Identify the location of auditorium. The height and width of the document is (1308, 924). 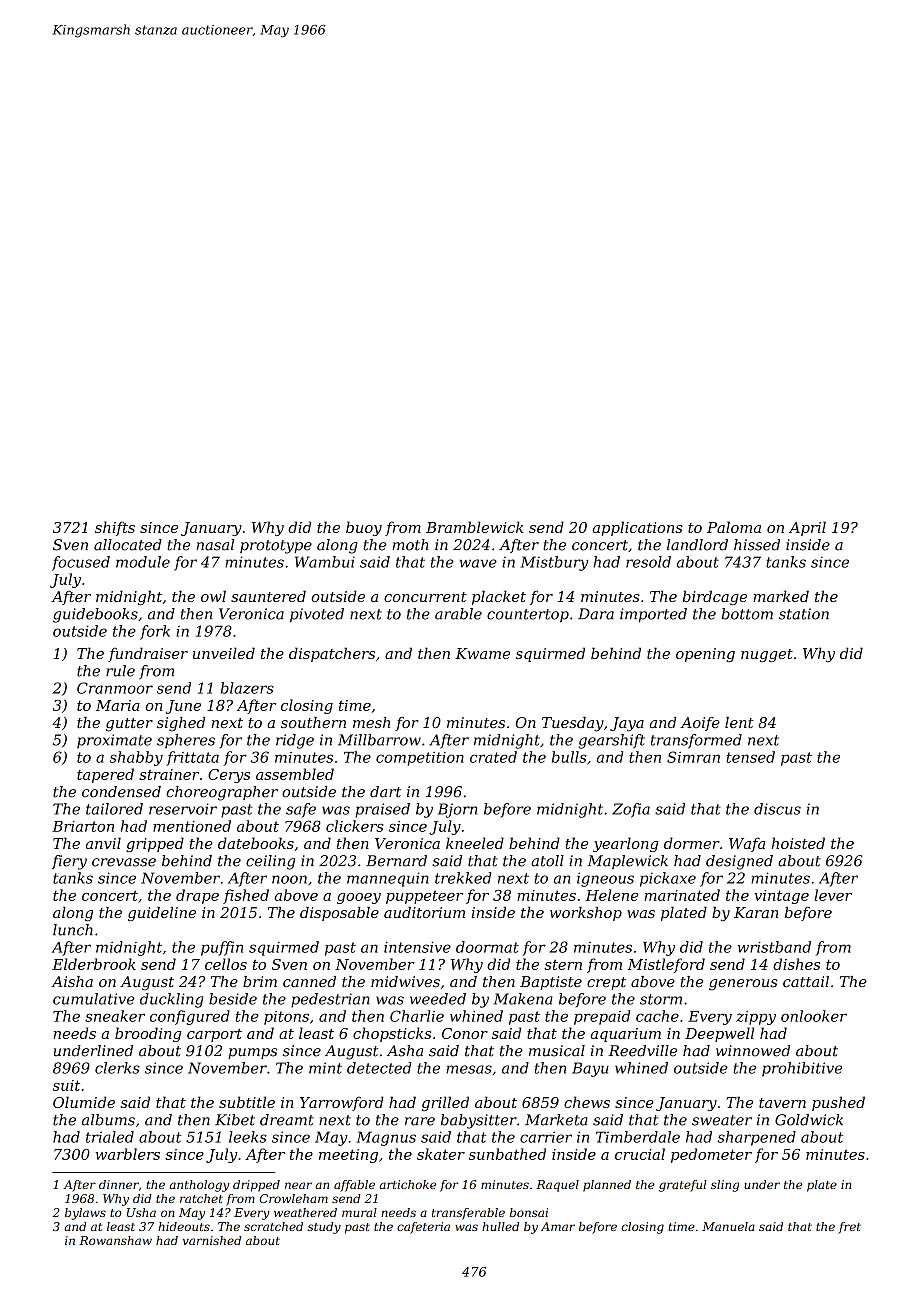
(424, 912).
